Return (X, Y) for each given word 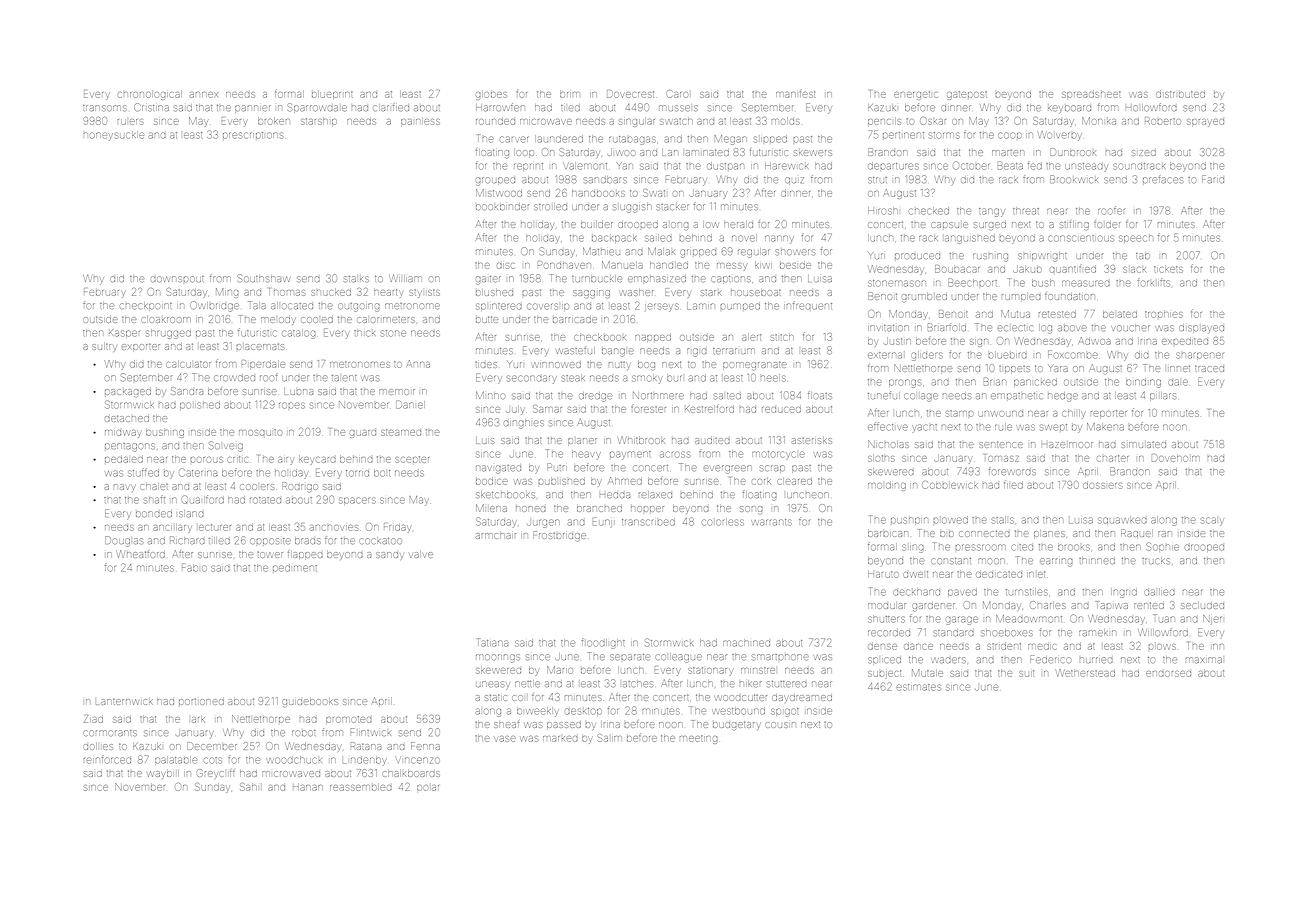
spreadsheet (1091, 94)
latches (638, 684)
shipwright (1042, 257)
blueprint (332, 94)
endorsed (1168, 674)
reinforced (107, 759)
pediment (295, 568)
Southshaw (263, 278)
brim (570, 95)
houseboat (756, 292)
